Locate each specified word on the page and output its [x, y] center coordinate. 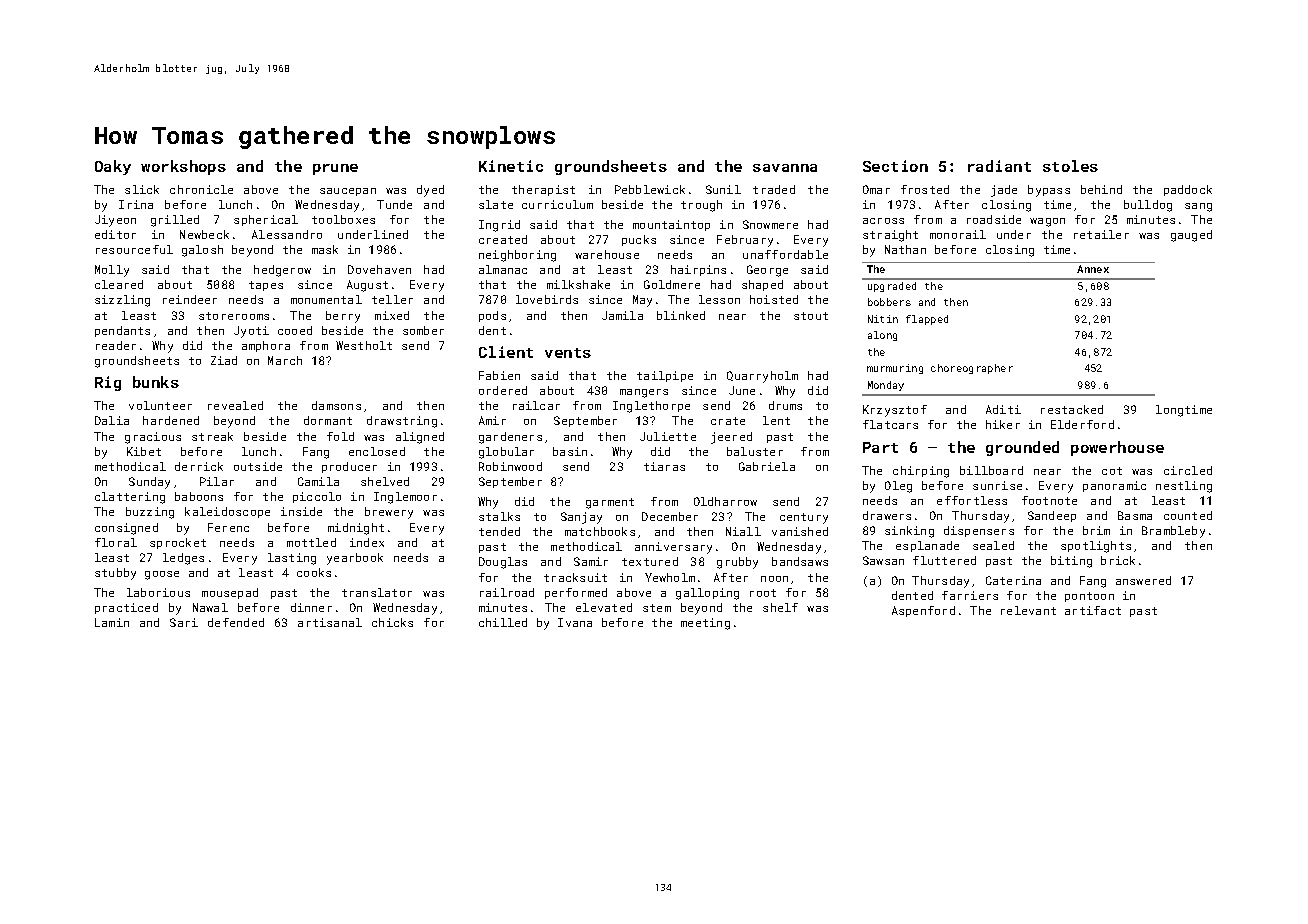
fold [340, 436]
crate [728, 421]
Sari [184, 622]
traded [774, 189]
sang [1198, 207]
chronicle [201, 189]
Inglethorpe [651, 407]
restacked [1072, 409]
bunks [156, 382]
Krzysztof [895, 411]
